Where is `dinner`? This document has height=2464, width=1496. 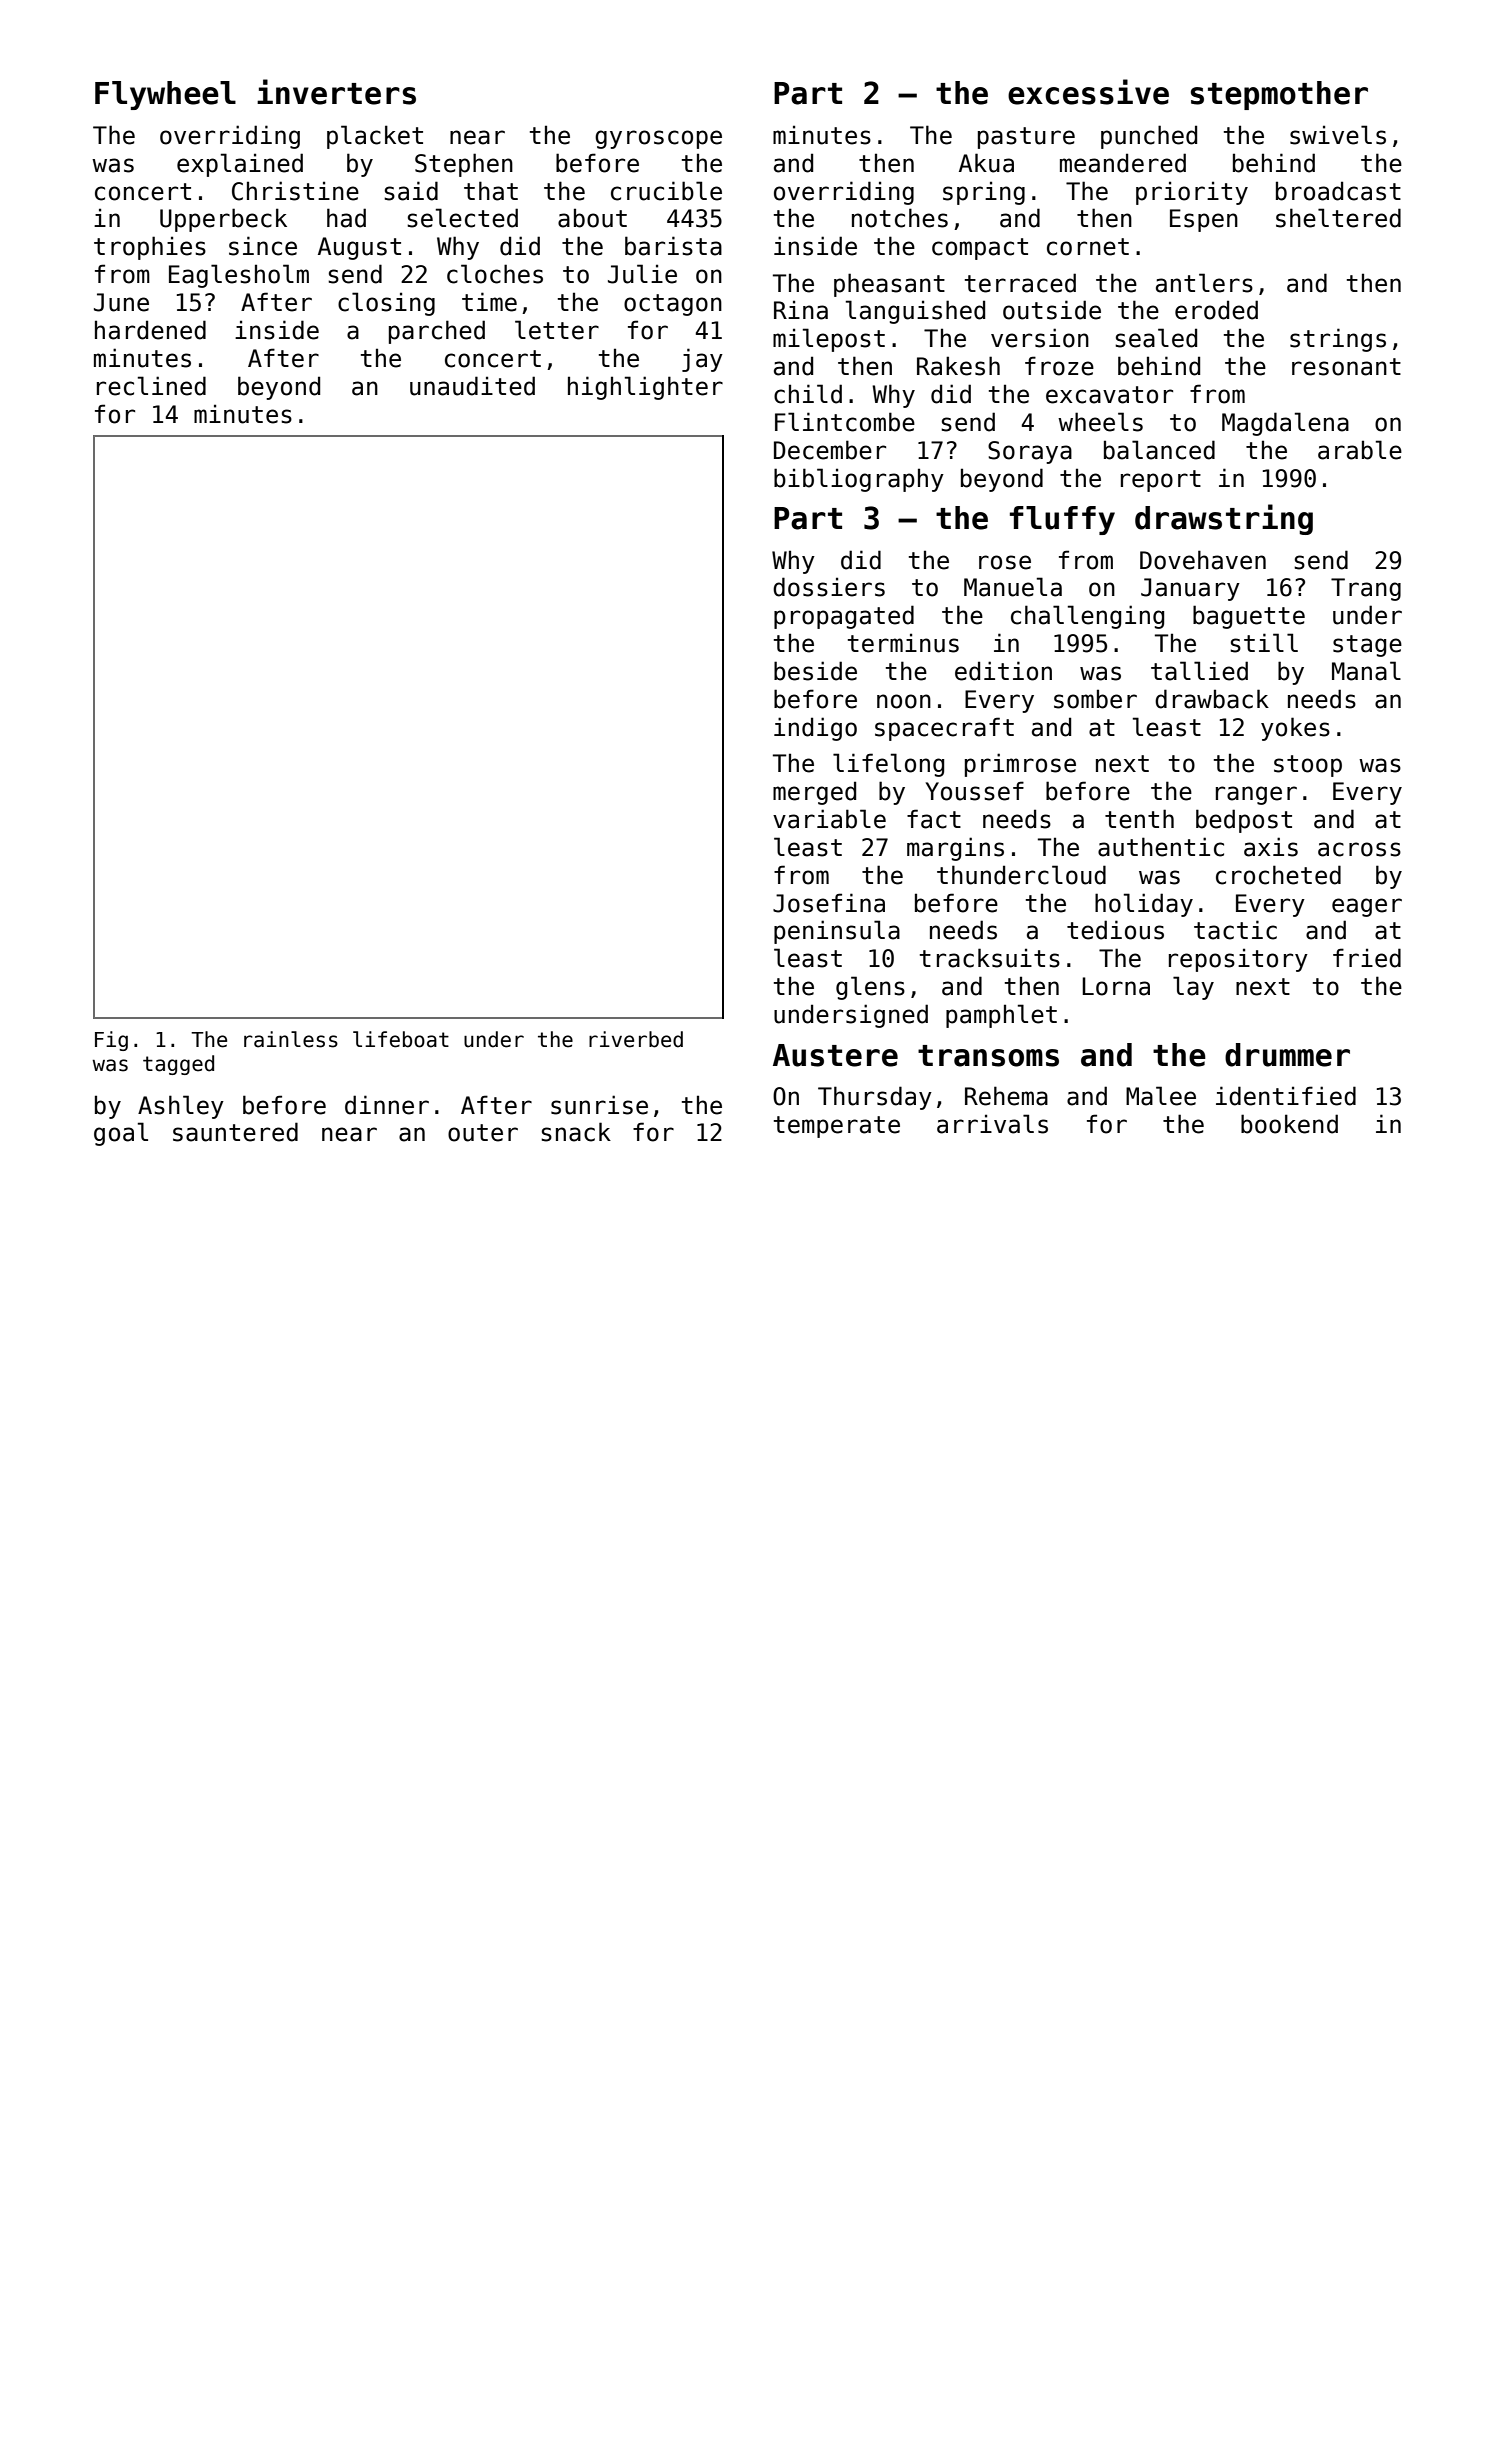
dinner is located at coordinates (387, 1105).
